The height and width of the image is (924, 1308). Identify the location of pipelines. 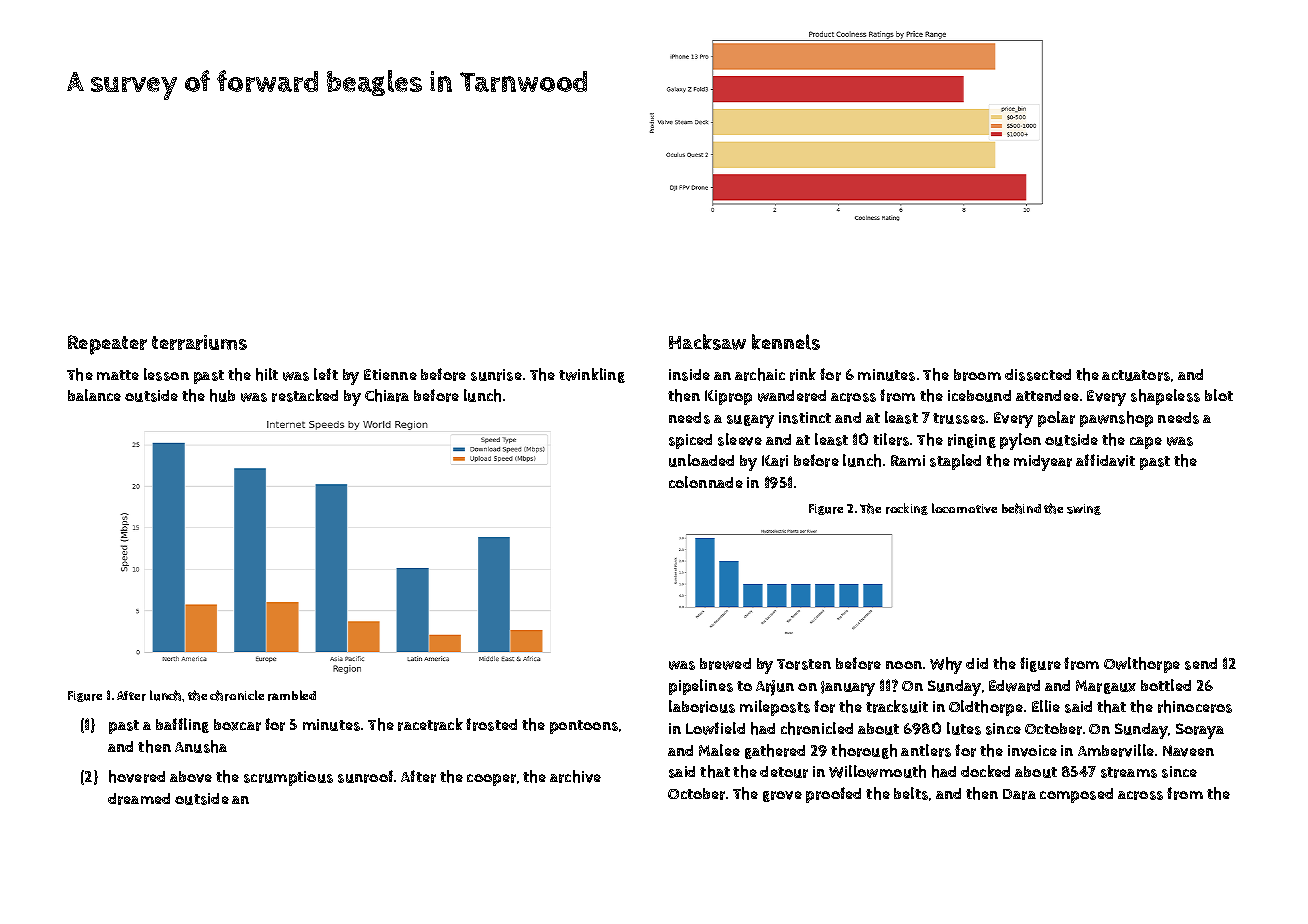
(701, 687).
